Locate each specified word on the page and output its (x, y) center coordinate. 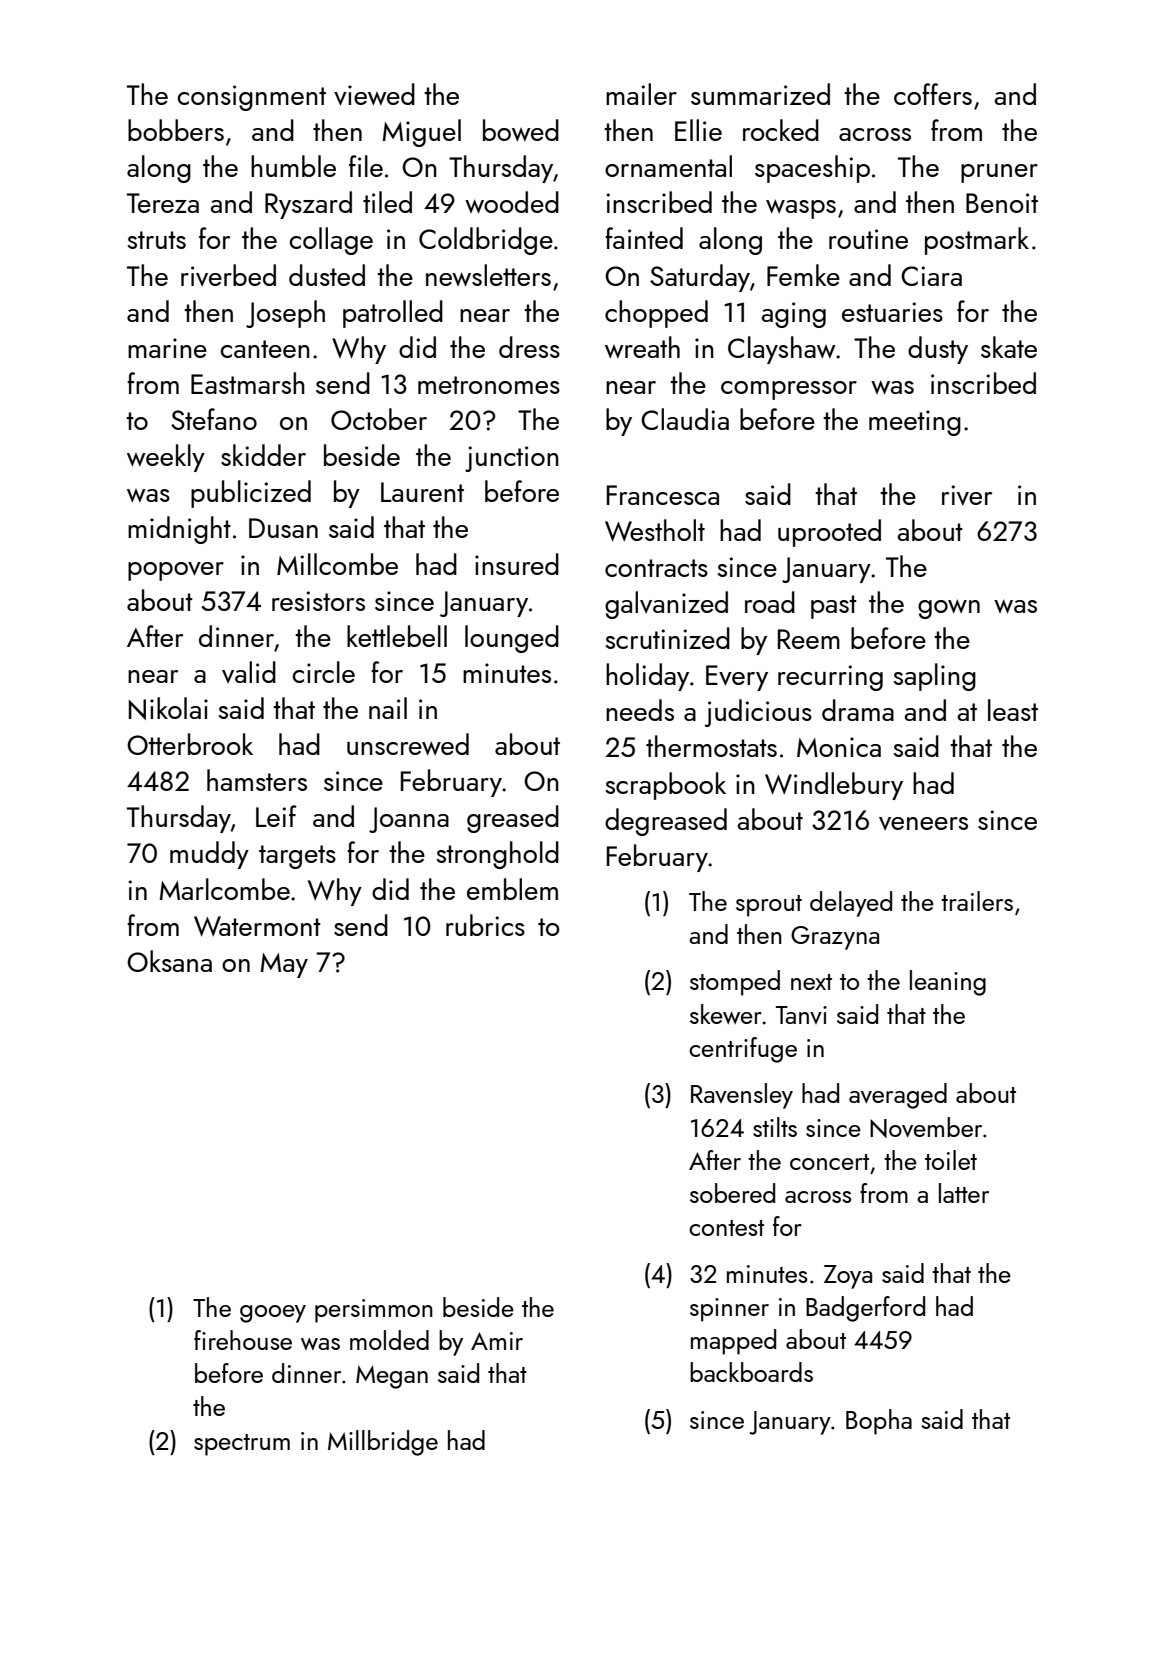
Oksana (169, 961)
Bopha (879, 1422)
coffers (933, 94)
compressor (789, 390)
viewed (374, 94)
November (926, 1127)
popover (176, 571)
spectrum (242, 1445)
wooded (512, 202)
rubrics (485, 925)
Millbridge (383, 1443)
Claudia (685, 419)
